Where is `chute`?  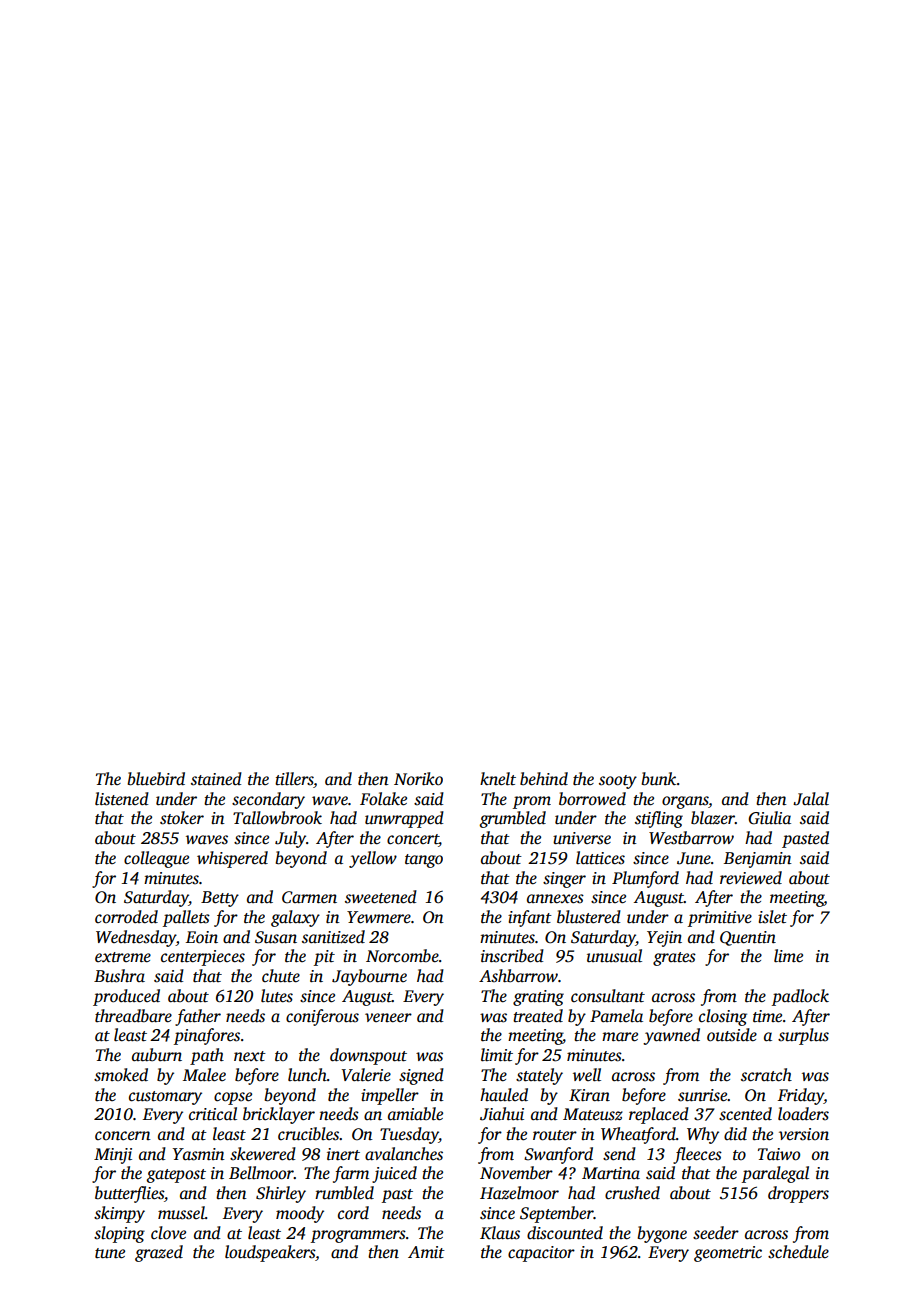
chute is located at coordinates (281, 976).
